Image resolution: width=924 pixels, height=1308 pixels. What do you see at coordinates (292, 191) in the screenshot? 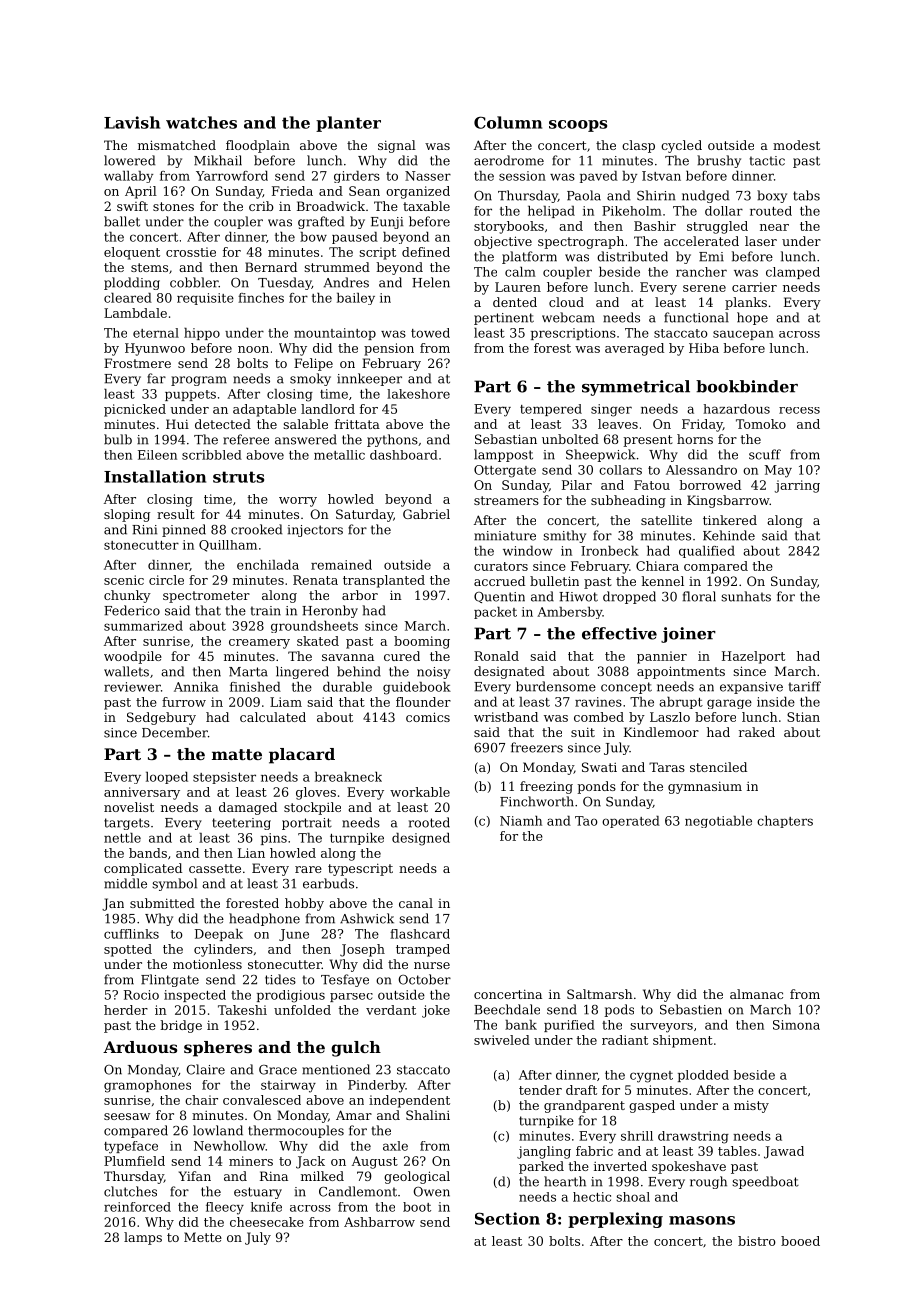
I see `Frieda` at bounding box center [292, 191].
